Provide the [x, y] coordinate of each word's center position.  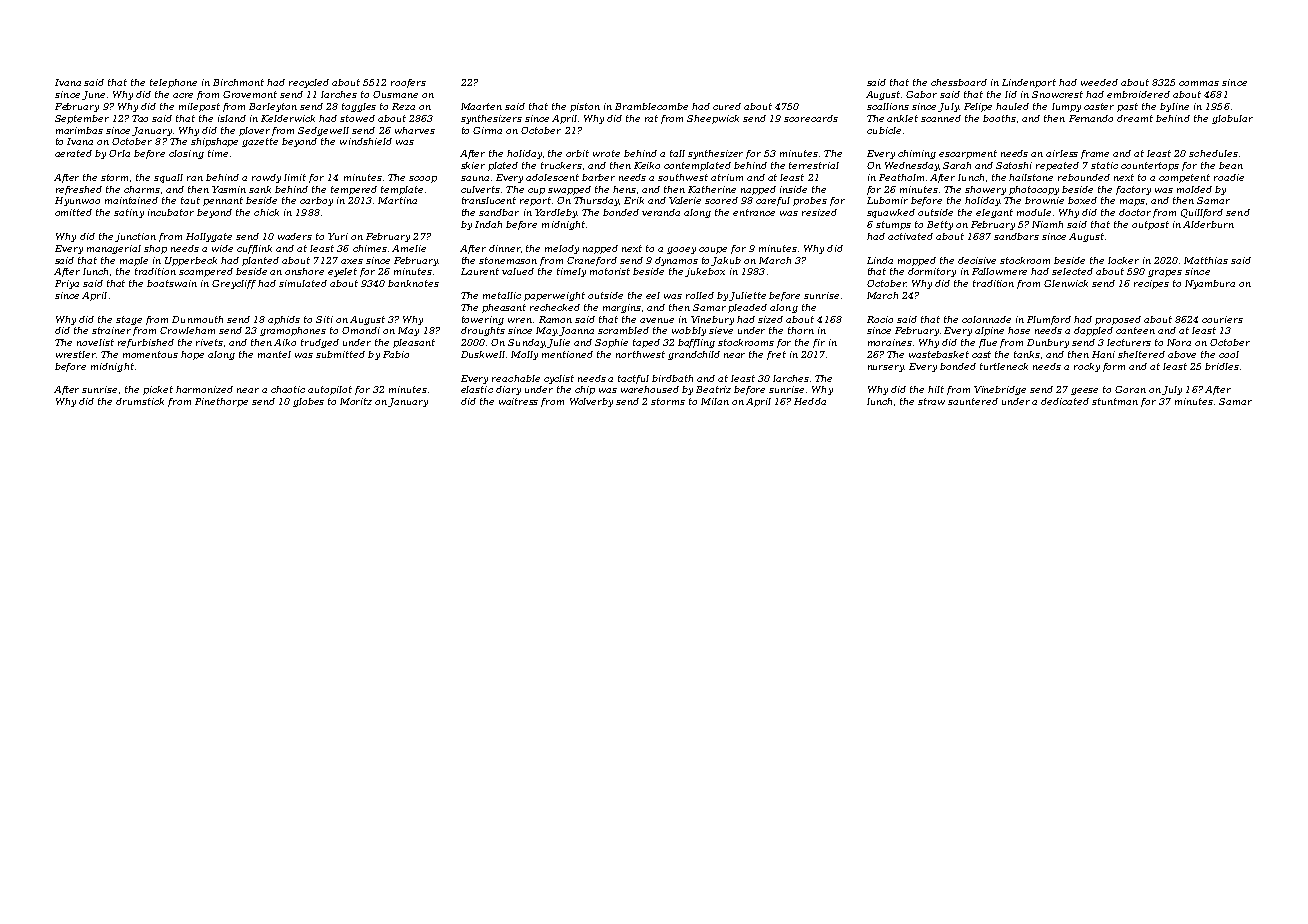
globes [308, 402]
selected [1072, 271]
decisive [977, 260]
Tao [140, 118]
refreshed [79, 190]
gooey [681, 250]
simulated [303, 283]
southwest [683, 177]
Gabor [921, 94]
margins [622, 308]
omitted [73, 212]
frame [1095, 154]
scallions [888, 106]
